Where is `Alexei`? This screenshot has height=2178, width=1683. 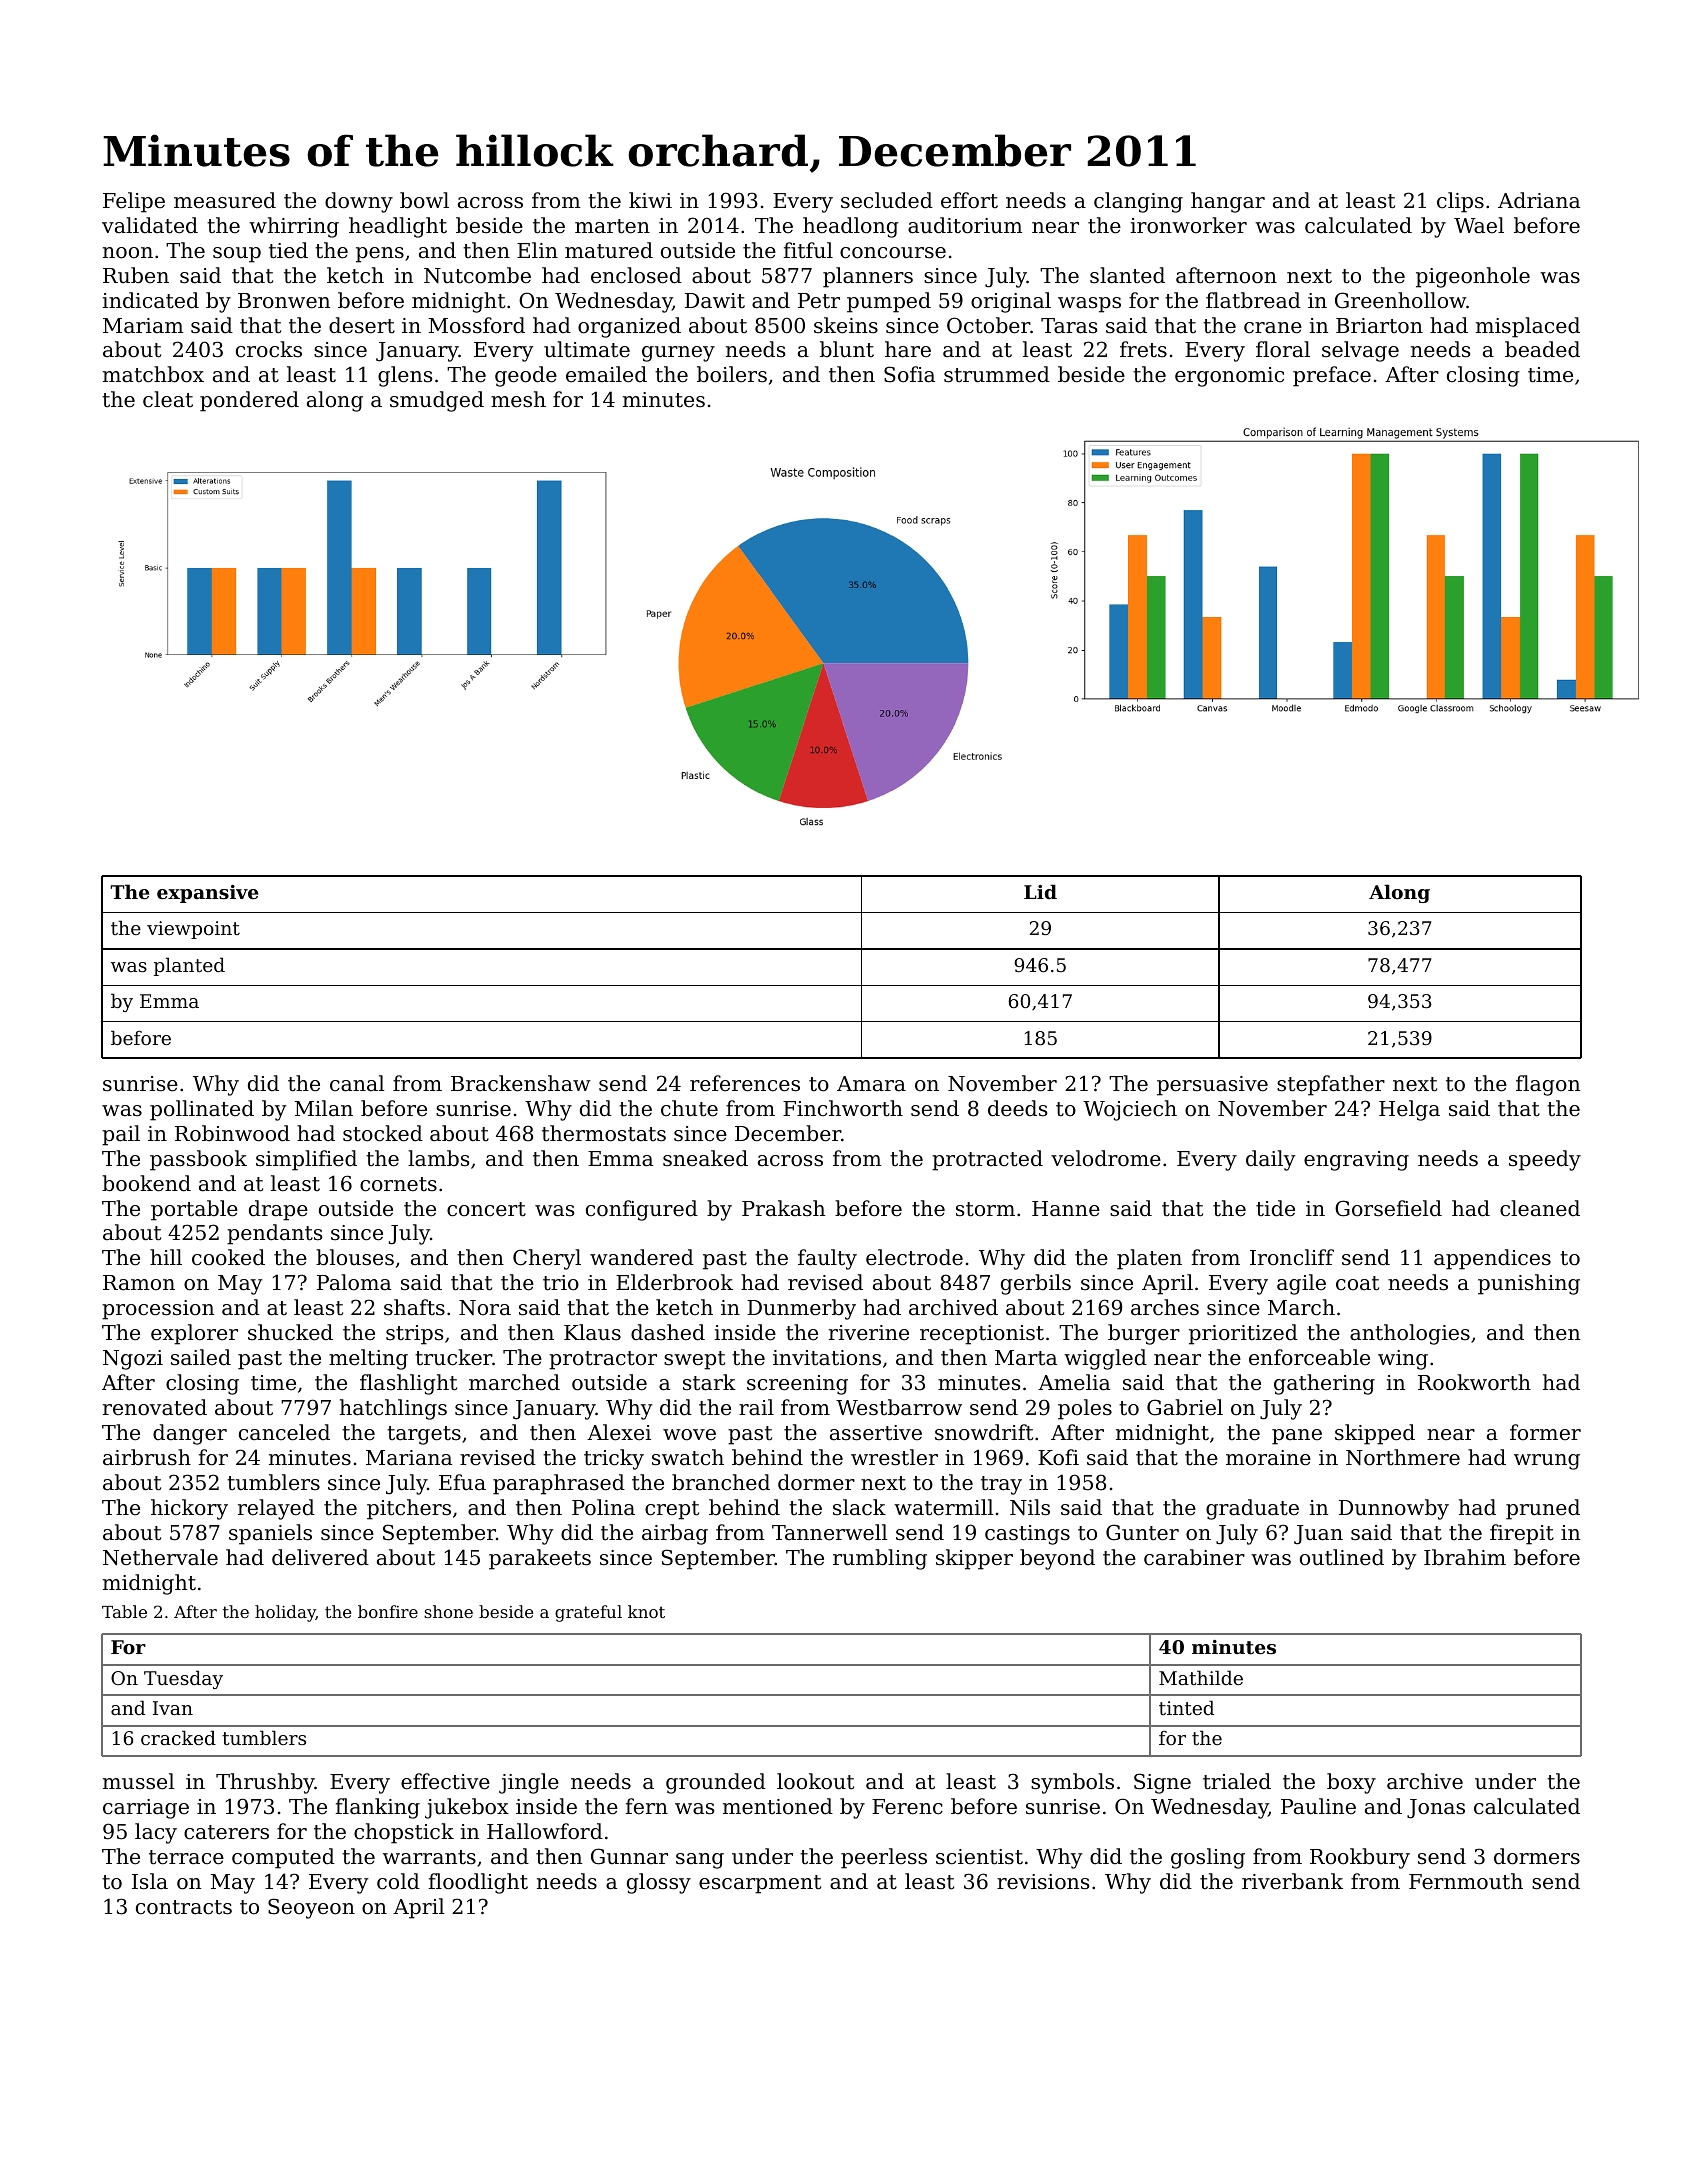
Alexei is located at coordinates (619, 1432).
